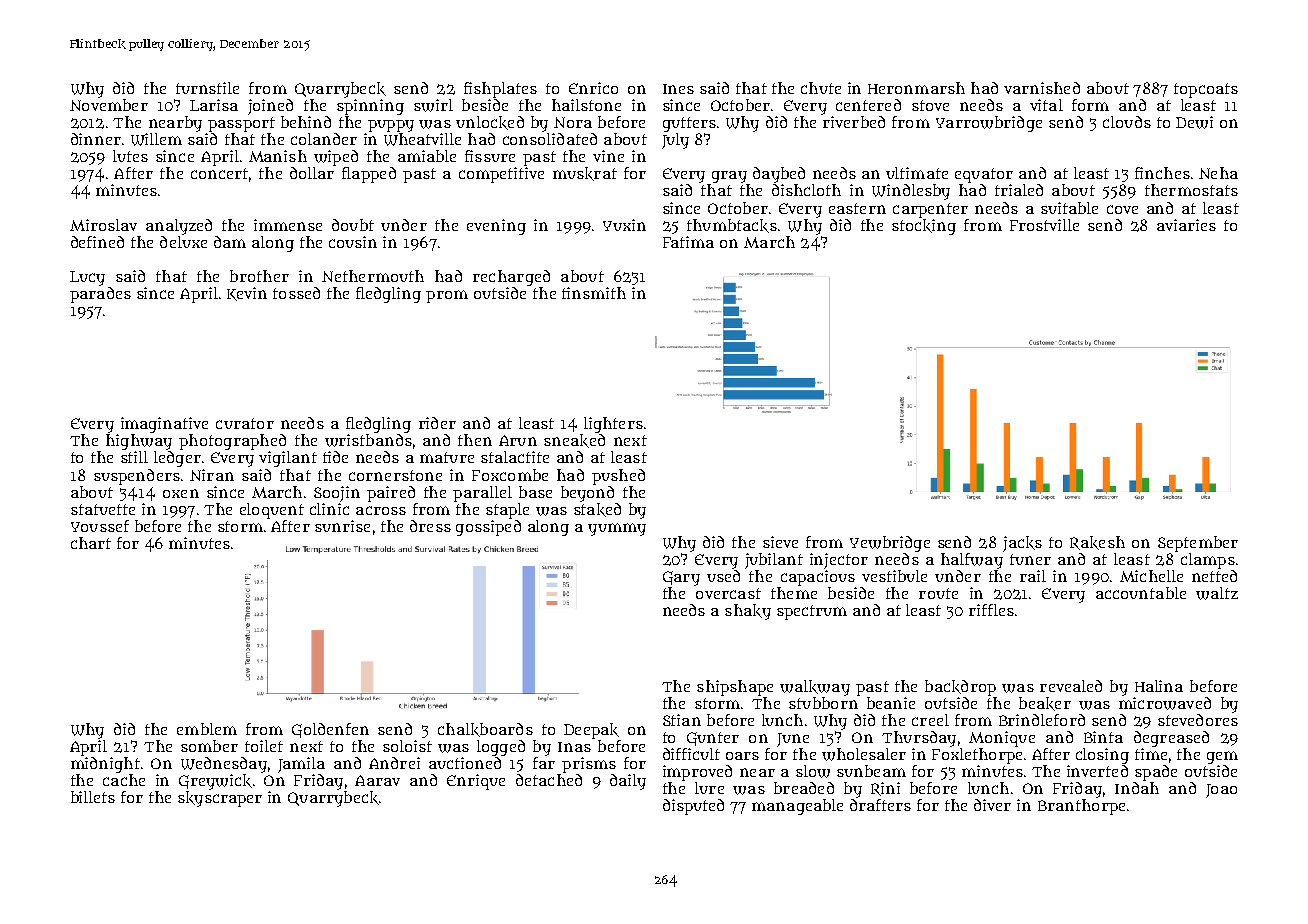  I want to click on dinner, so click(96, 139).
